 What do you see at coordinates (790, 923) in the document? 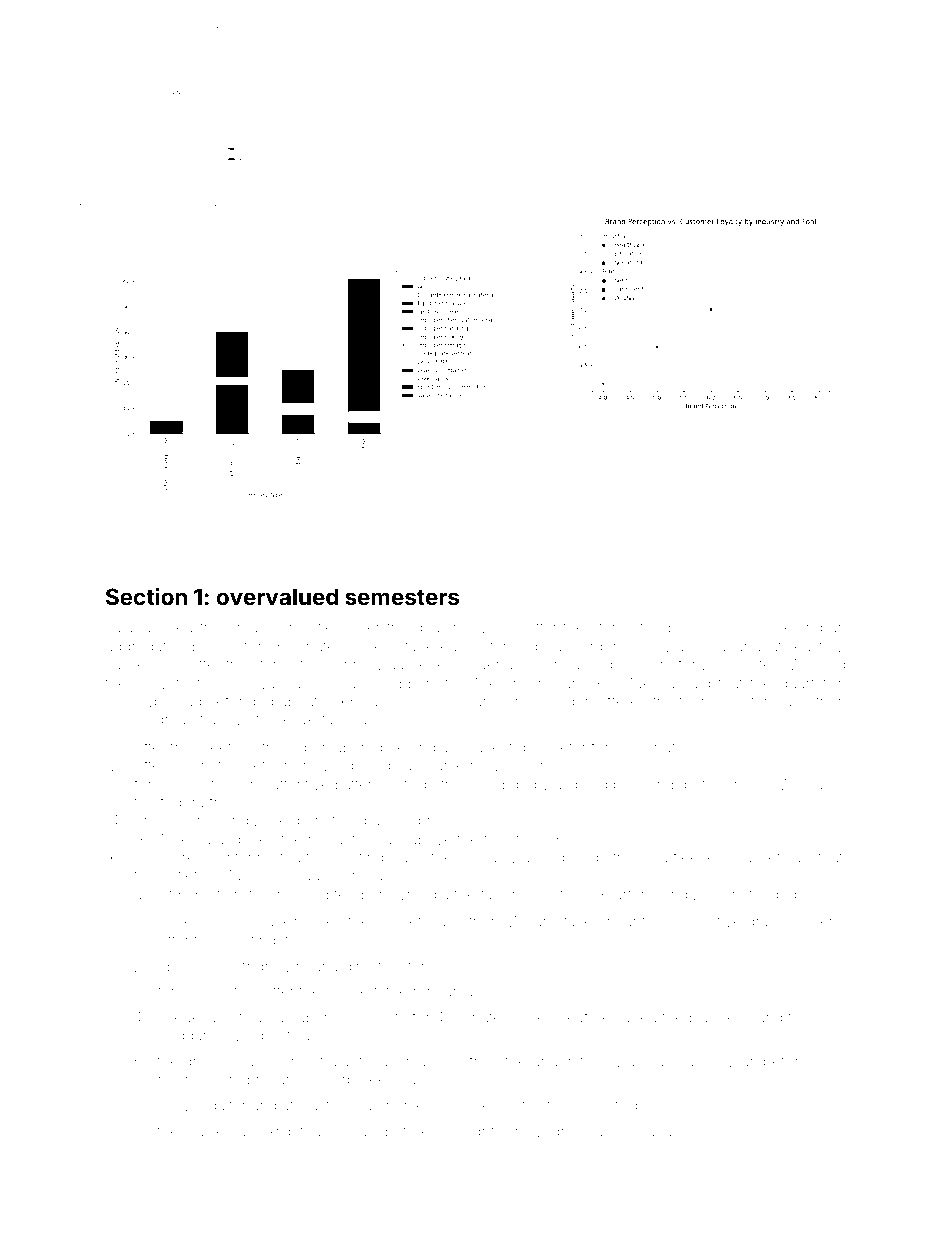
I see `grasshopper` at bounding box center [790, 923].
